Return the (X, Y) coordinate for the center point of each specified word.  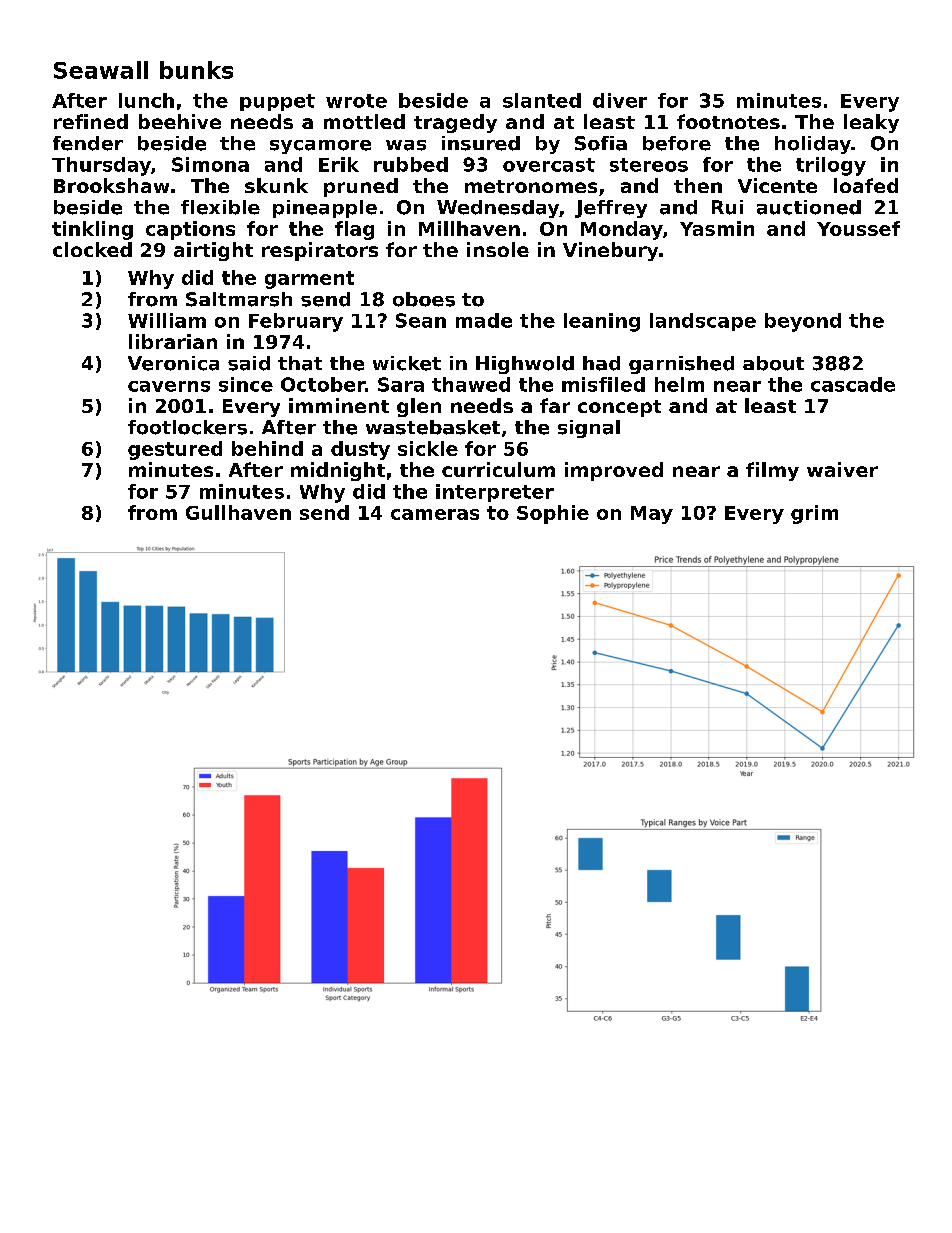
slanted (542, 100)
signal (589, 429)
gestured (175, 450)
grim (814, 514)
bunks (196, 70)
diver (620, 100)
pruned (361, 187)
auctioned (809, 207)
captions (190, 230)
